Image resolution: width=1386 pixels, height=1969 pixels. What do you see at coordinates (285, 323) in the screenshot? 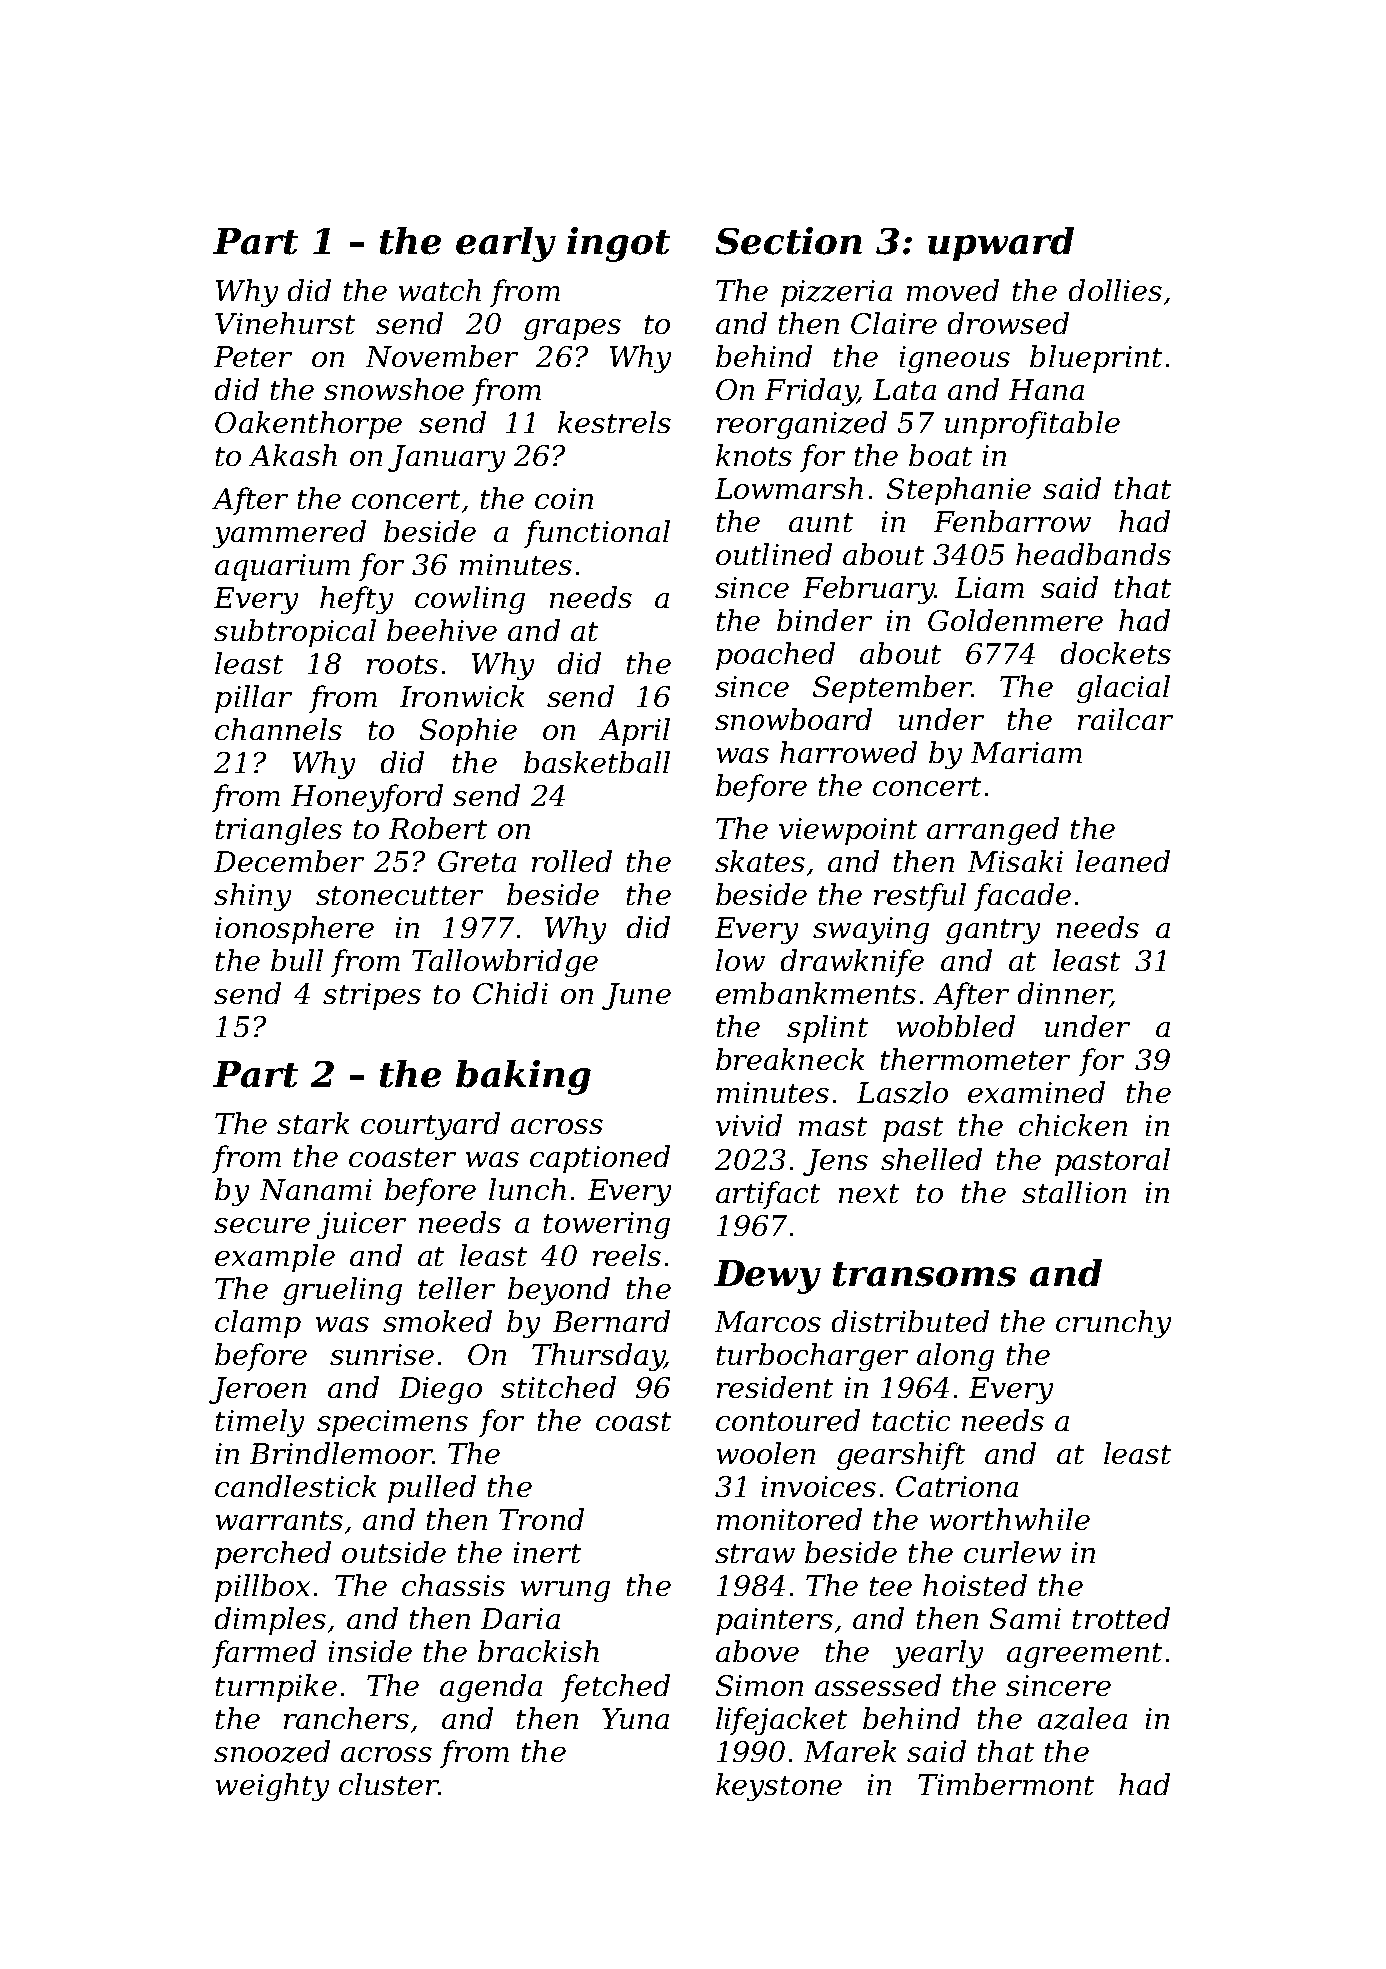
I see `Vinehurst` at bounding box center [285, 323].
